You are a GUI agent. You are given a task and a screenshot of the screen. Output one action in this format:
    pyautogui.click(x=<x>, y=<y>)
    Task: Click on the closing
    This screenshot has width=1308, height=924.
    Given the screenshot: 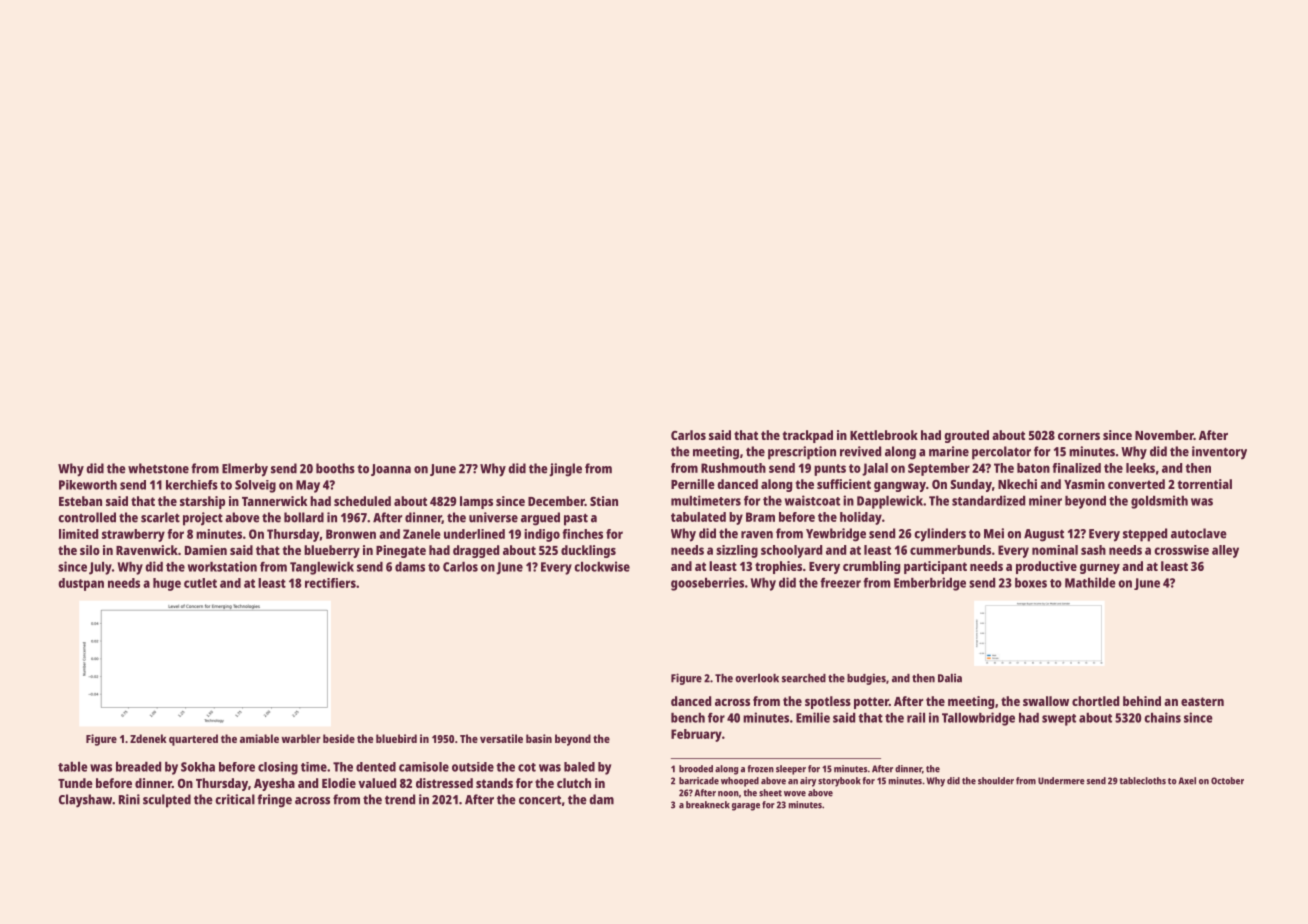 What is the action you would take?
    pyautogui.click(x=278, y=768)
